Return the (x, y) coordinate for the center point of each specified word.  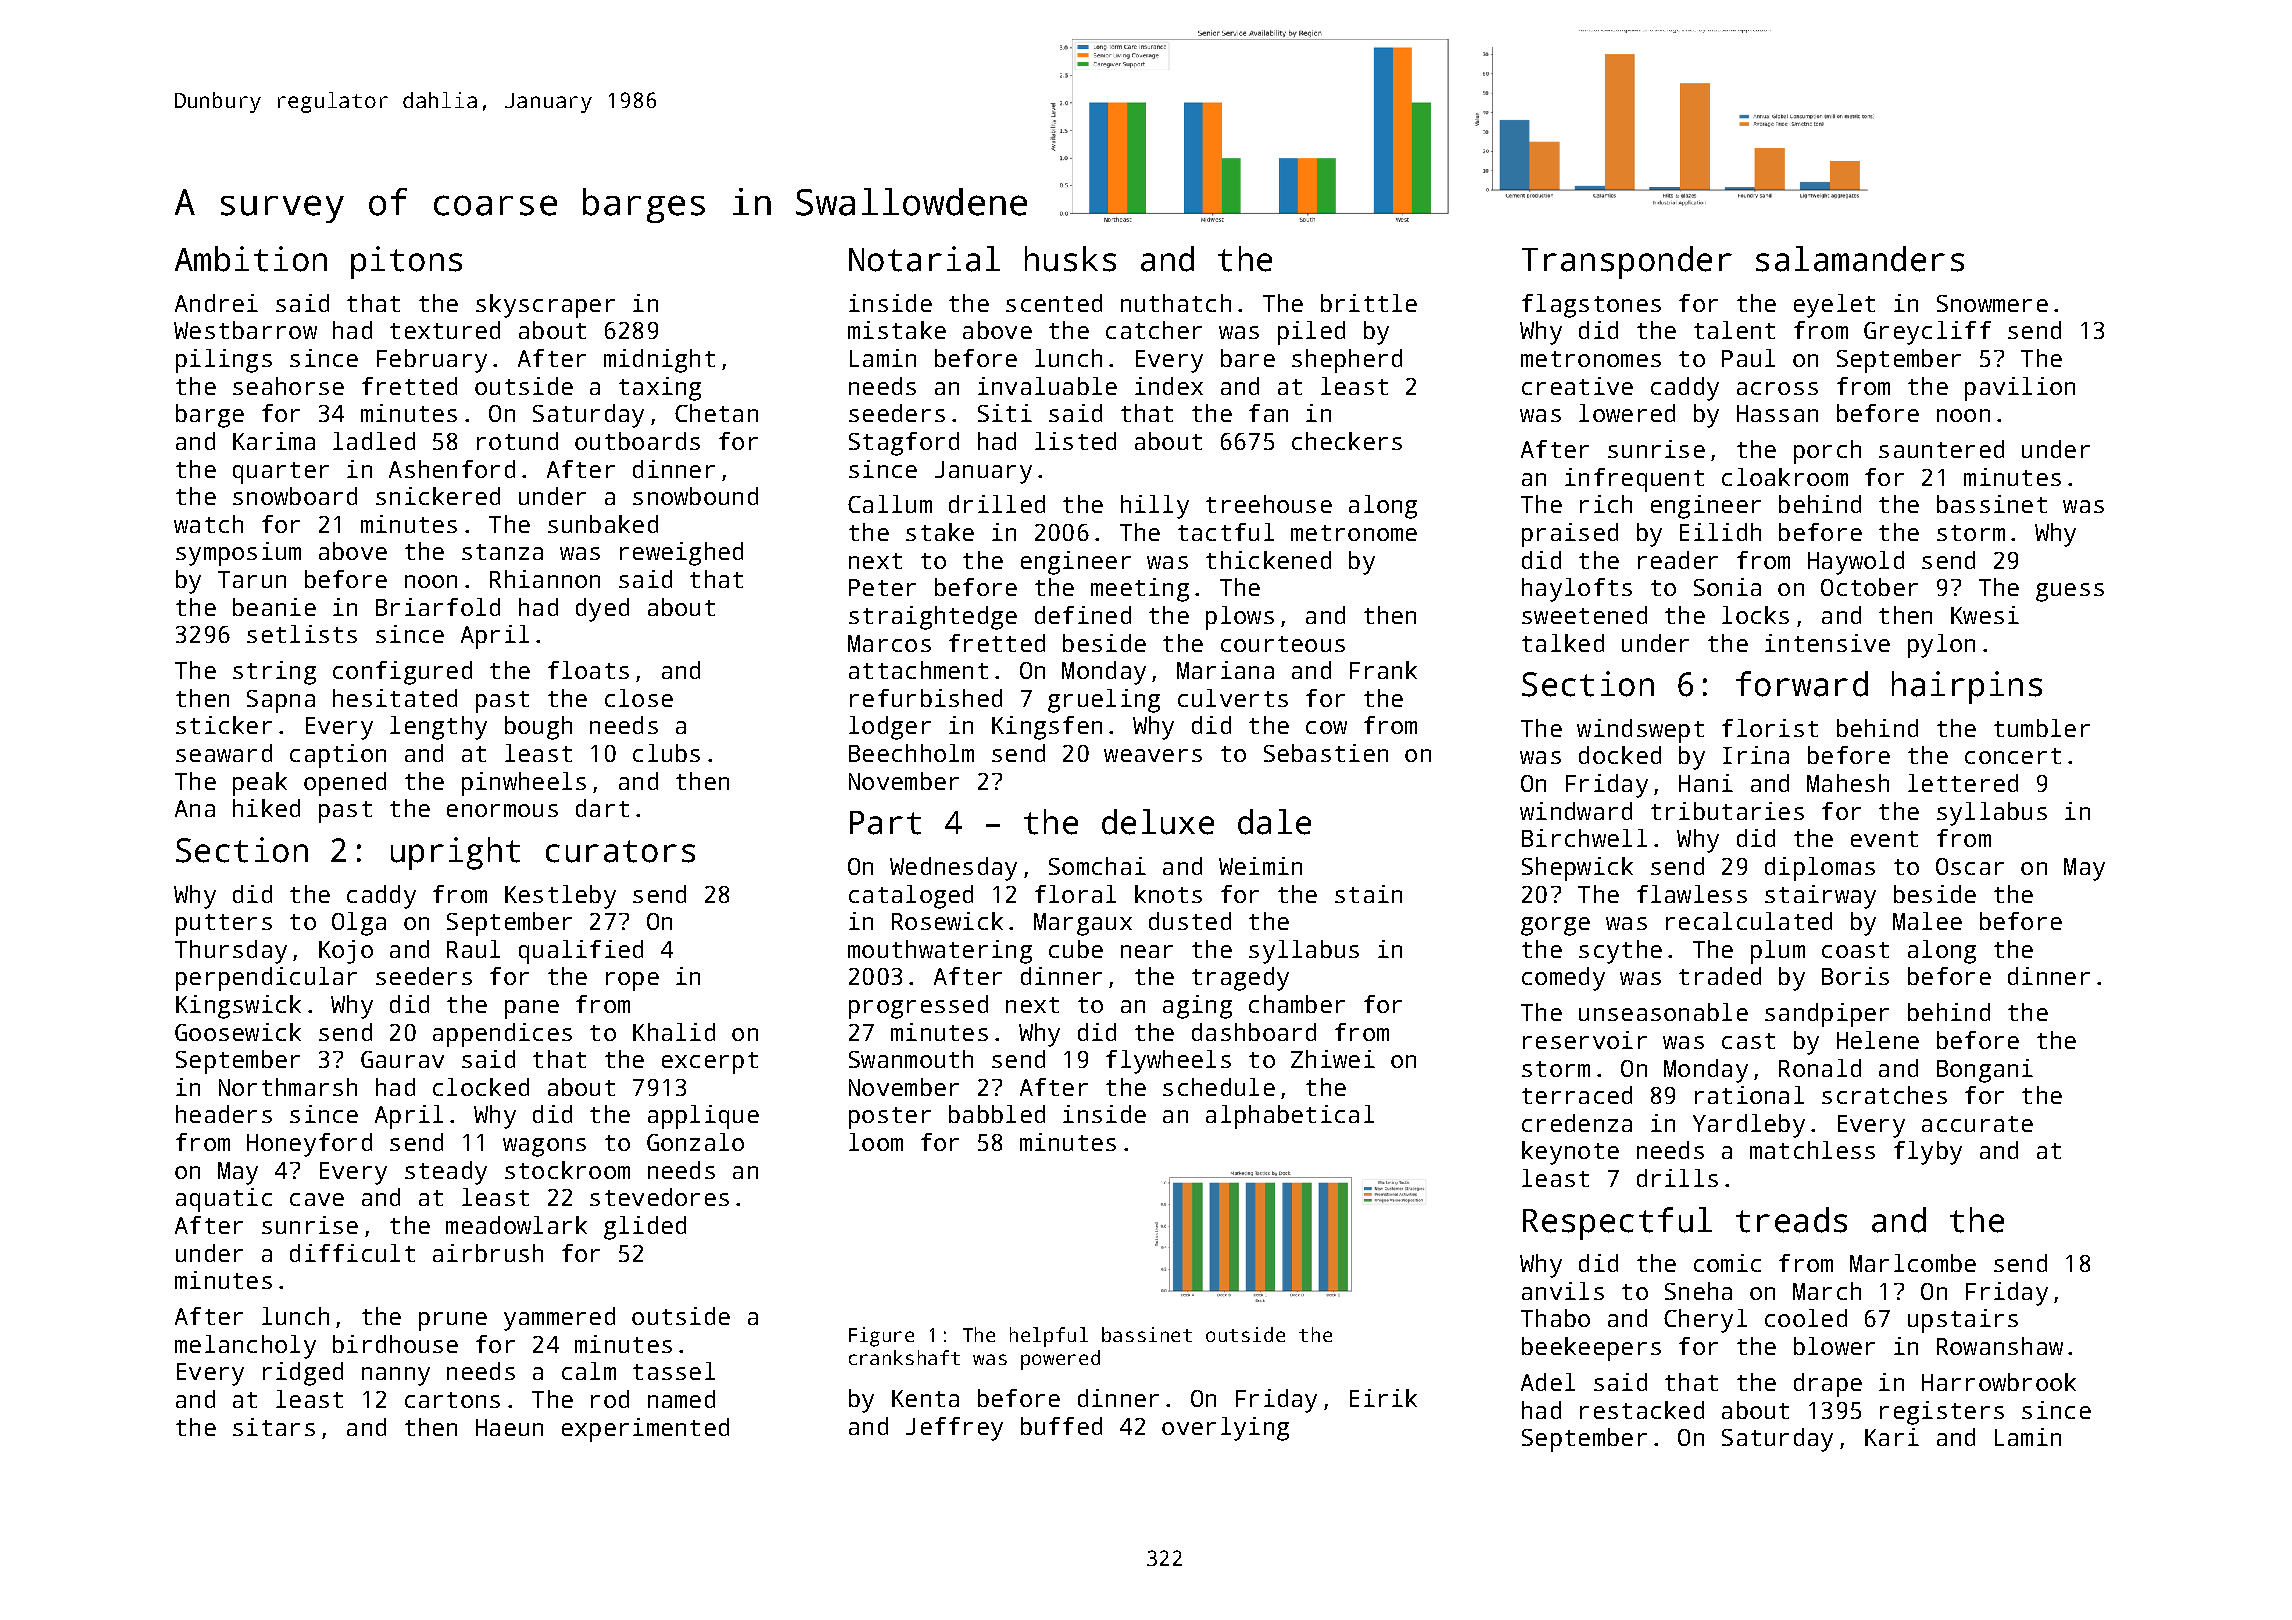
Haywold (1856, 563)
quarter (281, 473)
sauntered (1941, 449)
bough (538, 728)
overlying (1225, 1429)
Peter (882, 587)
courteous (1283, 644)
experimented (645, 1430)
